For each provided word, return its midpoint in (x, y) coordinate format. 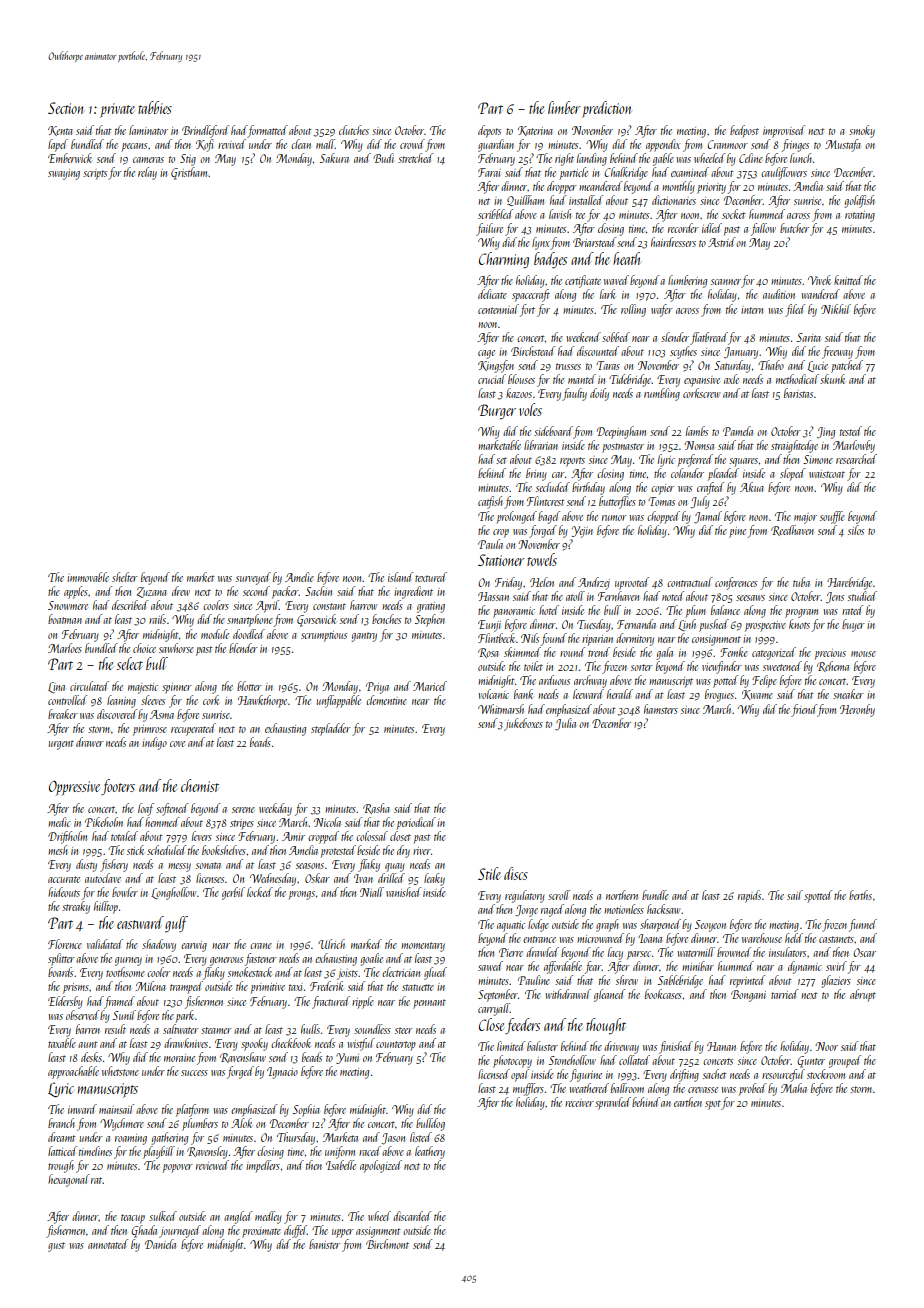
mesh (58, 850)
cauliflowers (784, 173)
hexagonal (69, 1180)
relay (147, 173)
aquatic (511, 926)
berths (860, 895)
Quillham (525, 200)
